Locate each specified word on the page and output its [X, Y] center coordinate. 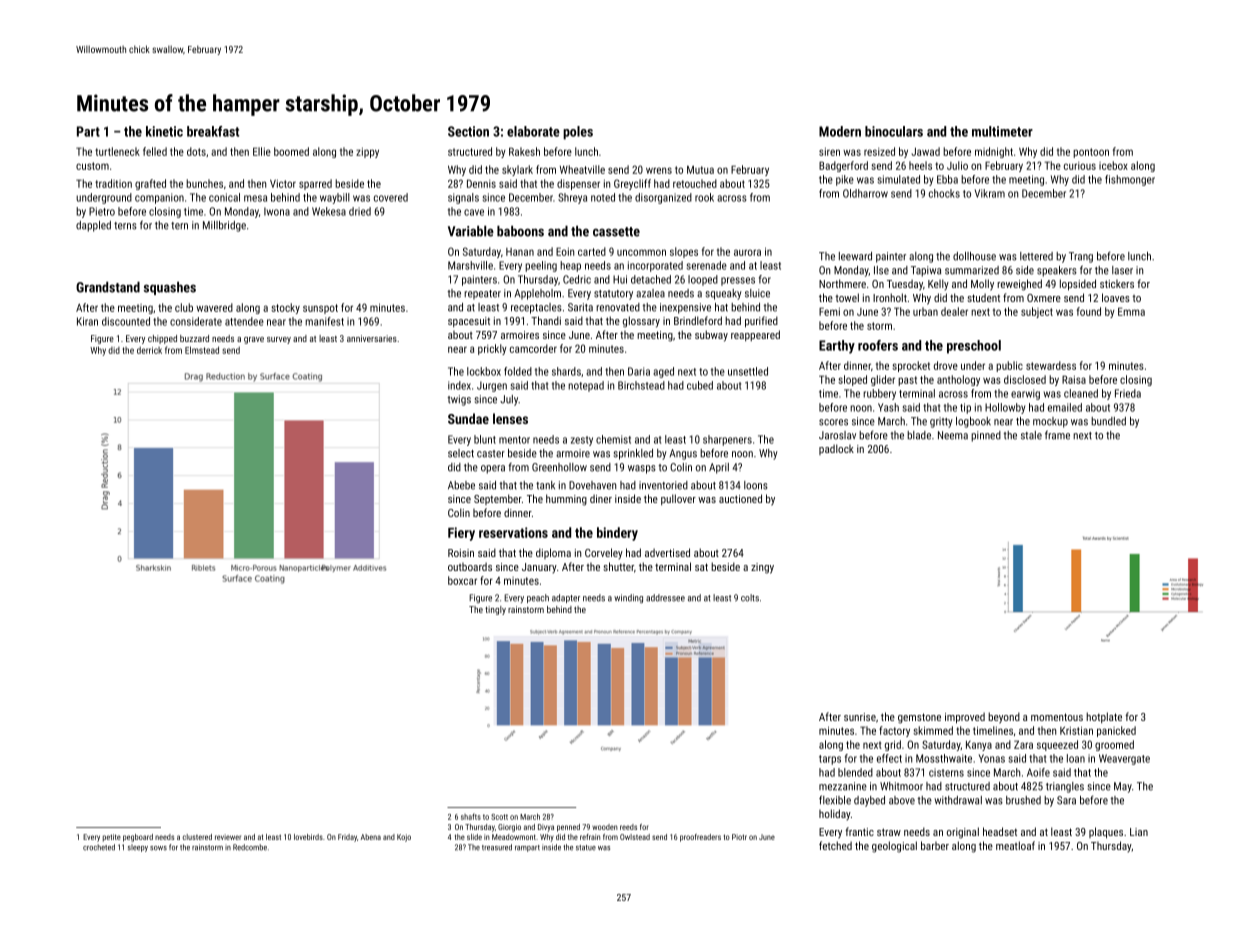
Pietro [102, 211]
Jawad [925, 151]
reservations [513, 532]
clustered [197, 837]
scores [833, 422]
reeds [628, 827]
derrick [149, 350]
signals [463, 198]
